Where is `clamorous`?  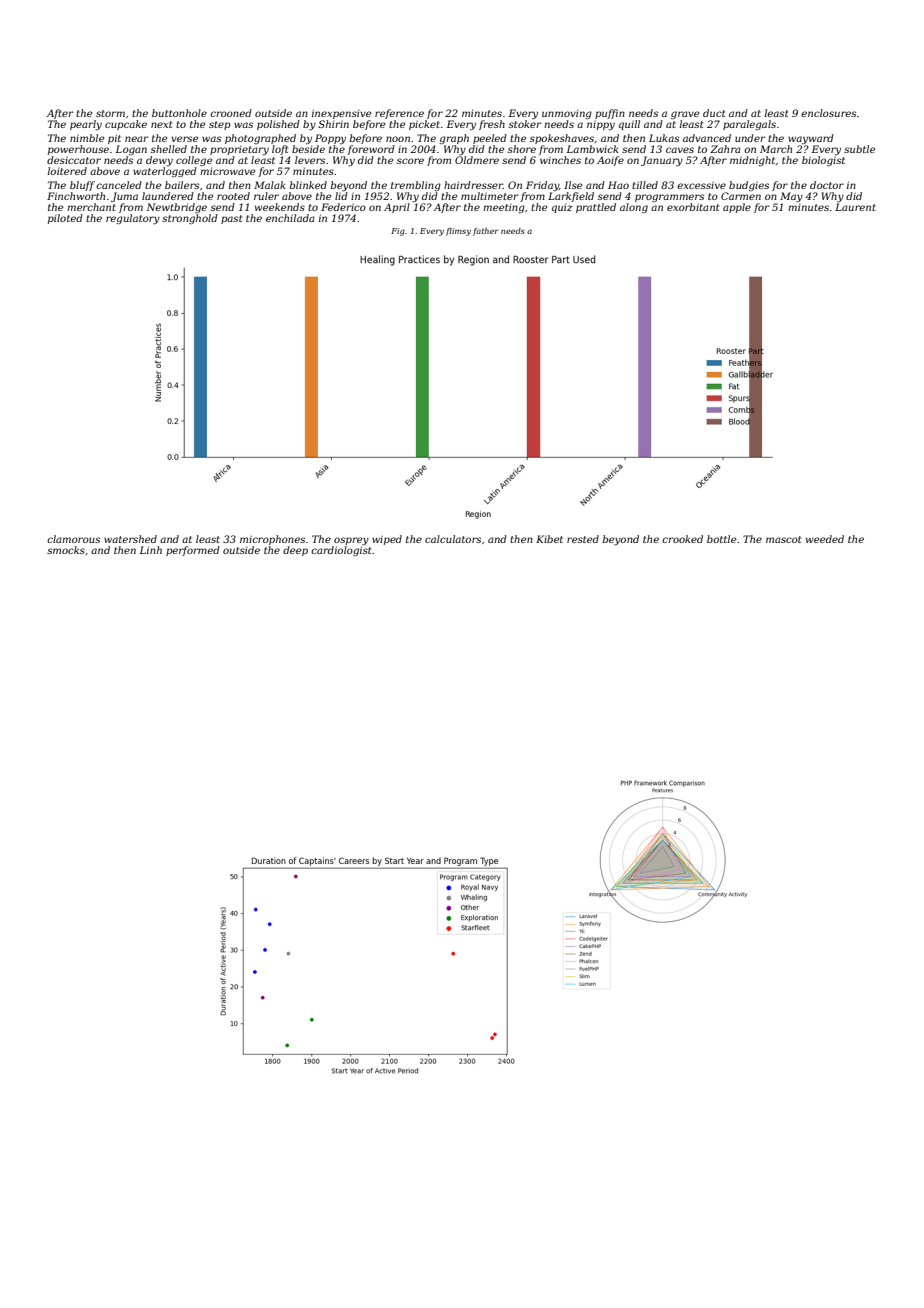 clamorous is located at coordinates (73, 539).
